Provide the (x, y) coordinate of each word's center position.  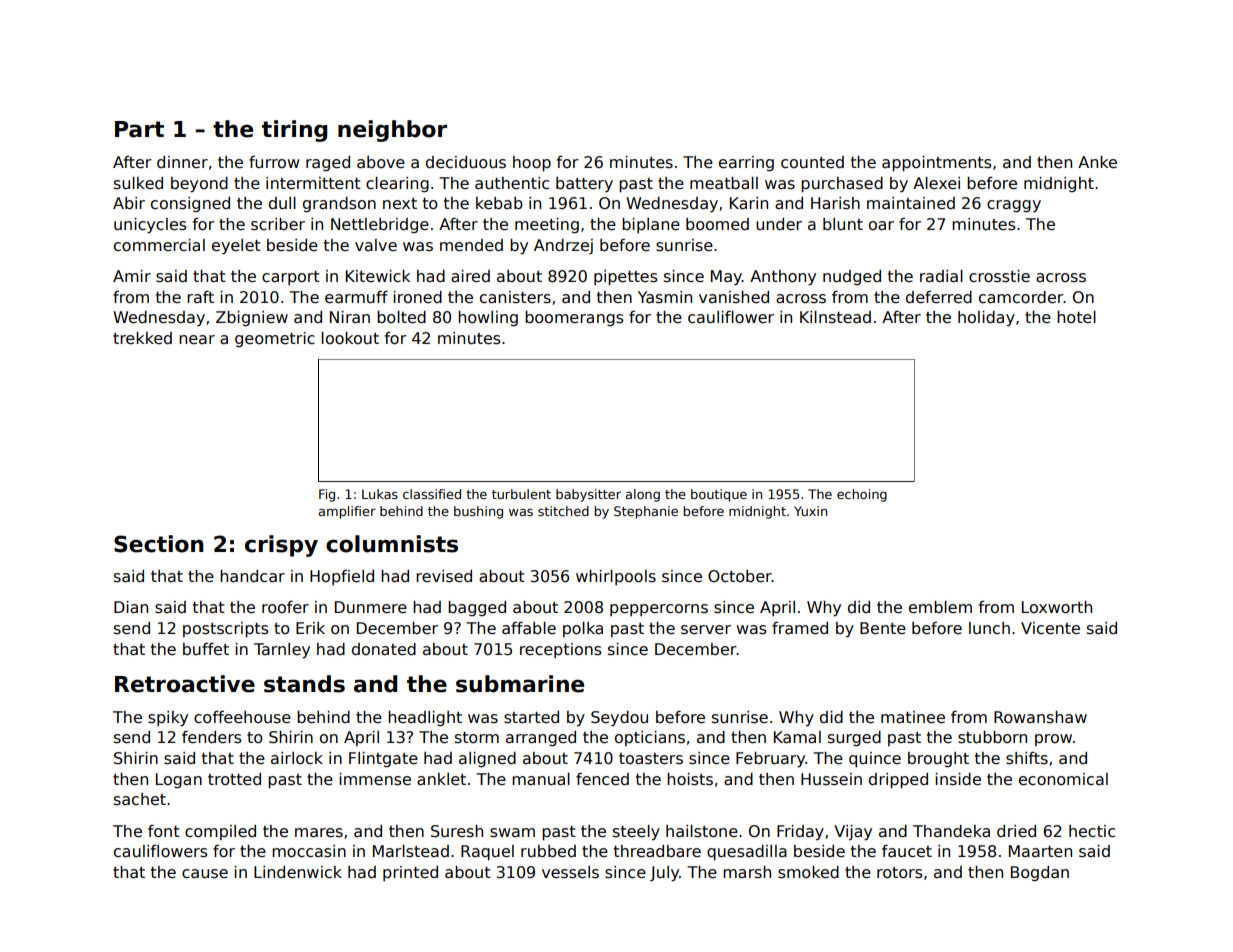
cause (205, 874)
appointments (937, 163)
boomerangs (574, 318)
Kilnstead (835, 317)
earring (746, 163)
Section (159, 544)
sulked (138, 183)
